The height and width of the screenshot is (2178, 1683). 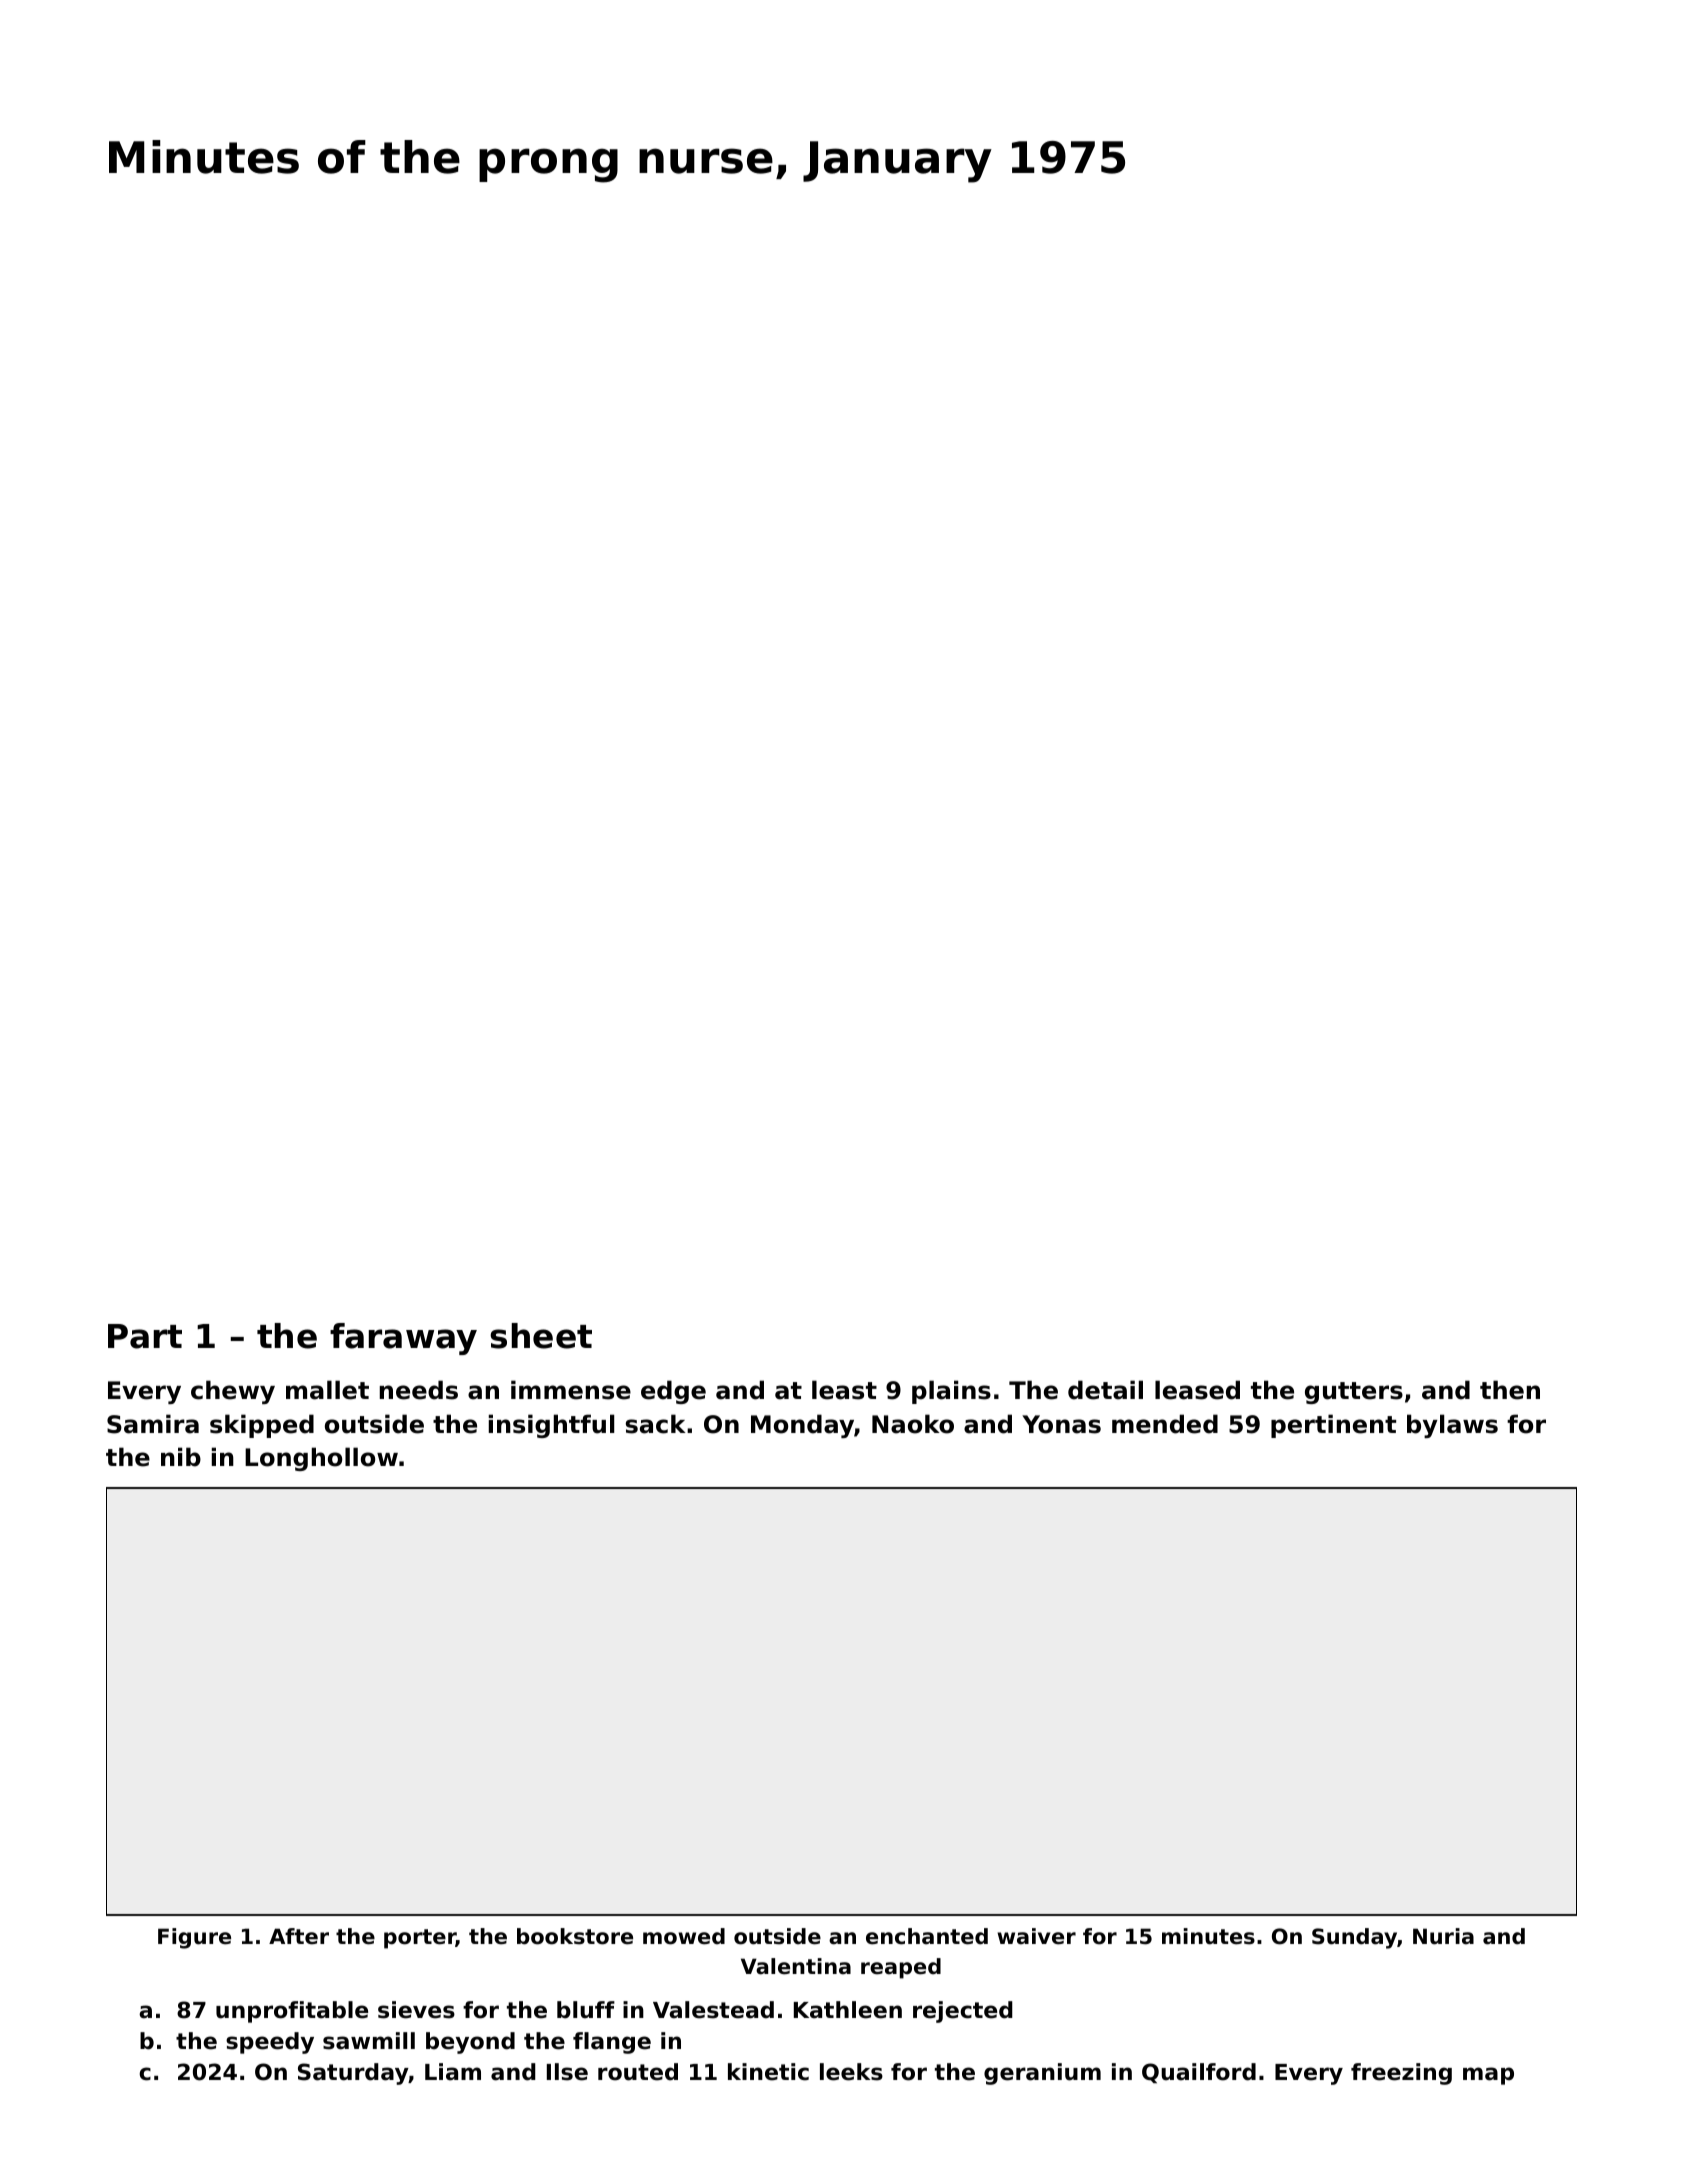 What do you see at coordinates (541, 1336) in the screenshot?
I see `sheet` at bounding box center [541, 1336].
